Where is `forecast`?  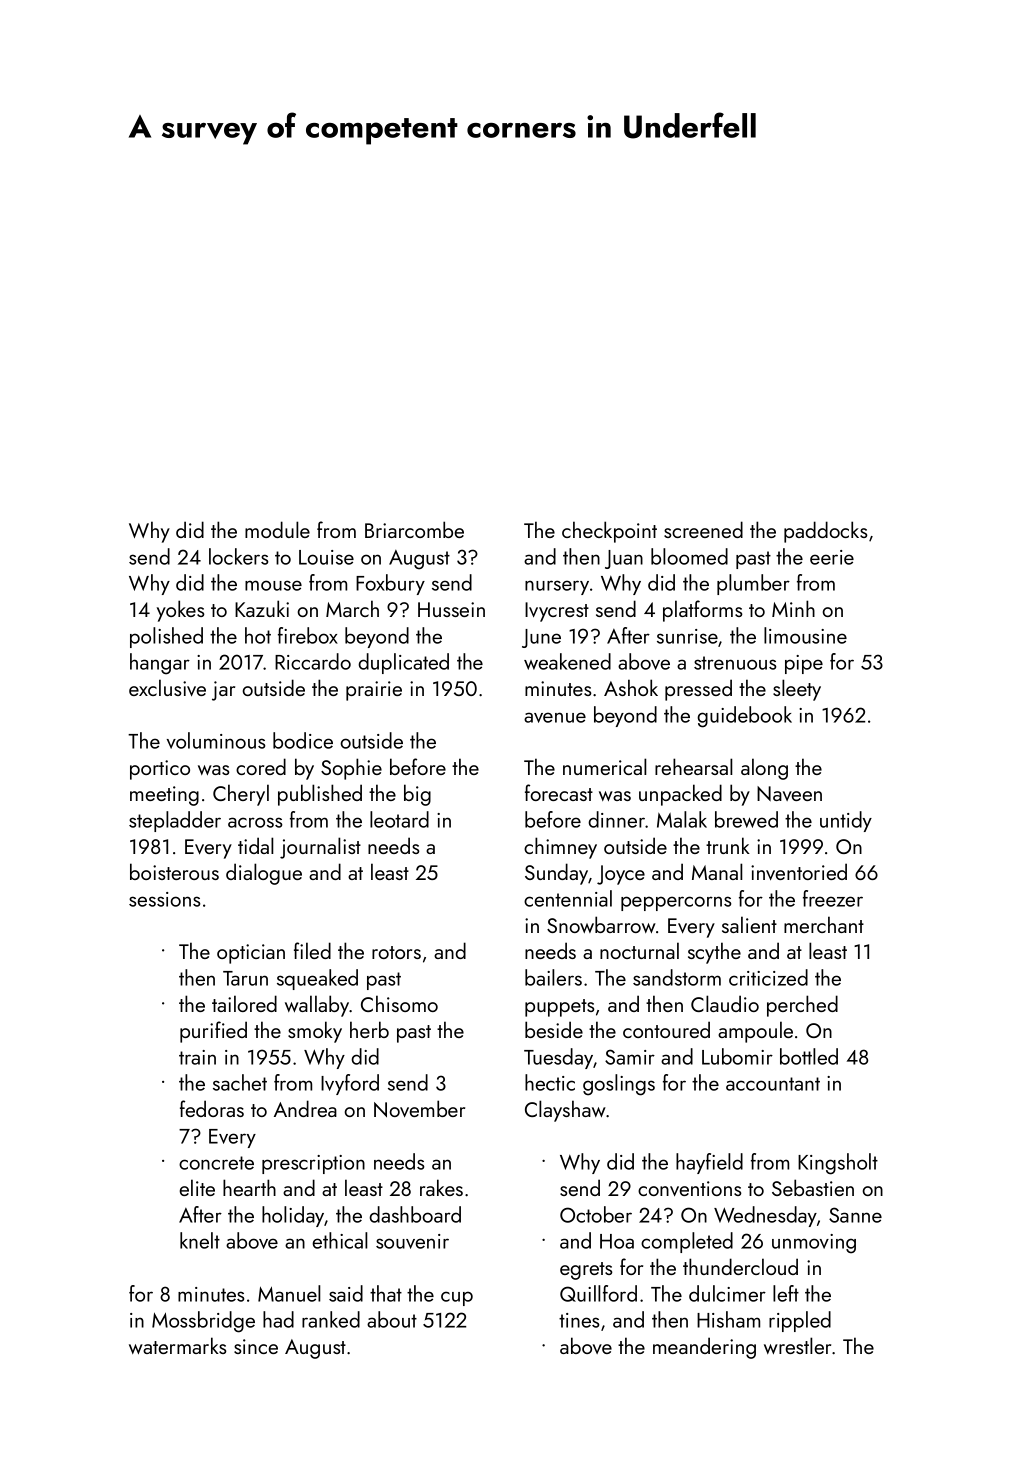
forecast is located at coordinates (559, 792).
